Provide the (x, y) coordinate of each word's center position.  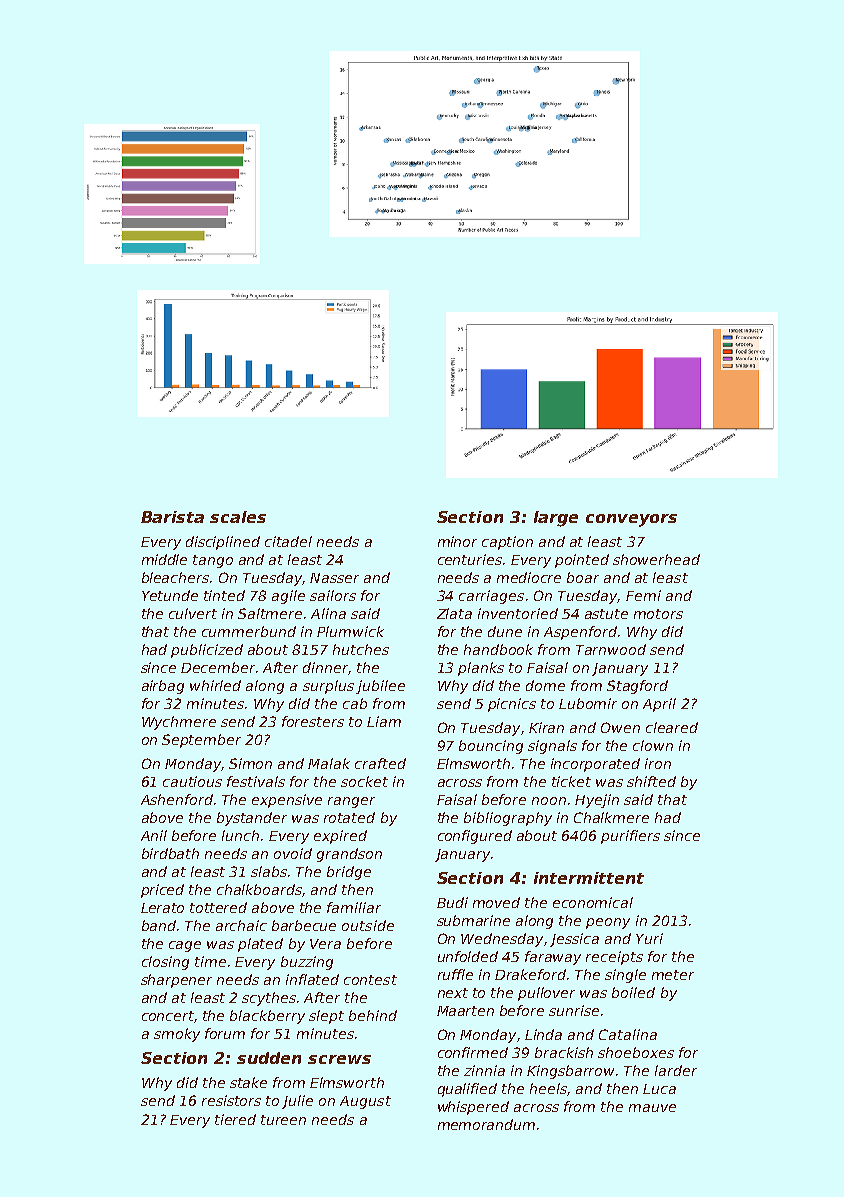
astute (606, 614)
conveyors (631, 520)
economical (593, 902)
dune (505, 631)
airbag (163, 687)
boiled (633, 992)
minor (457, 541)
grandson (349, 855)
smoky (177, 1035)
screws (339, 1059)
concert (168, 1016)
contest (370, 980)
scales (238, 517)
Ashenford (177, 799)
